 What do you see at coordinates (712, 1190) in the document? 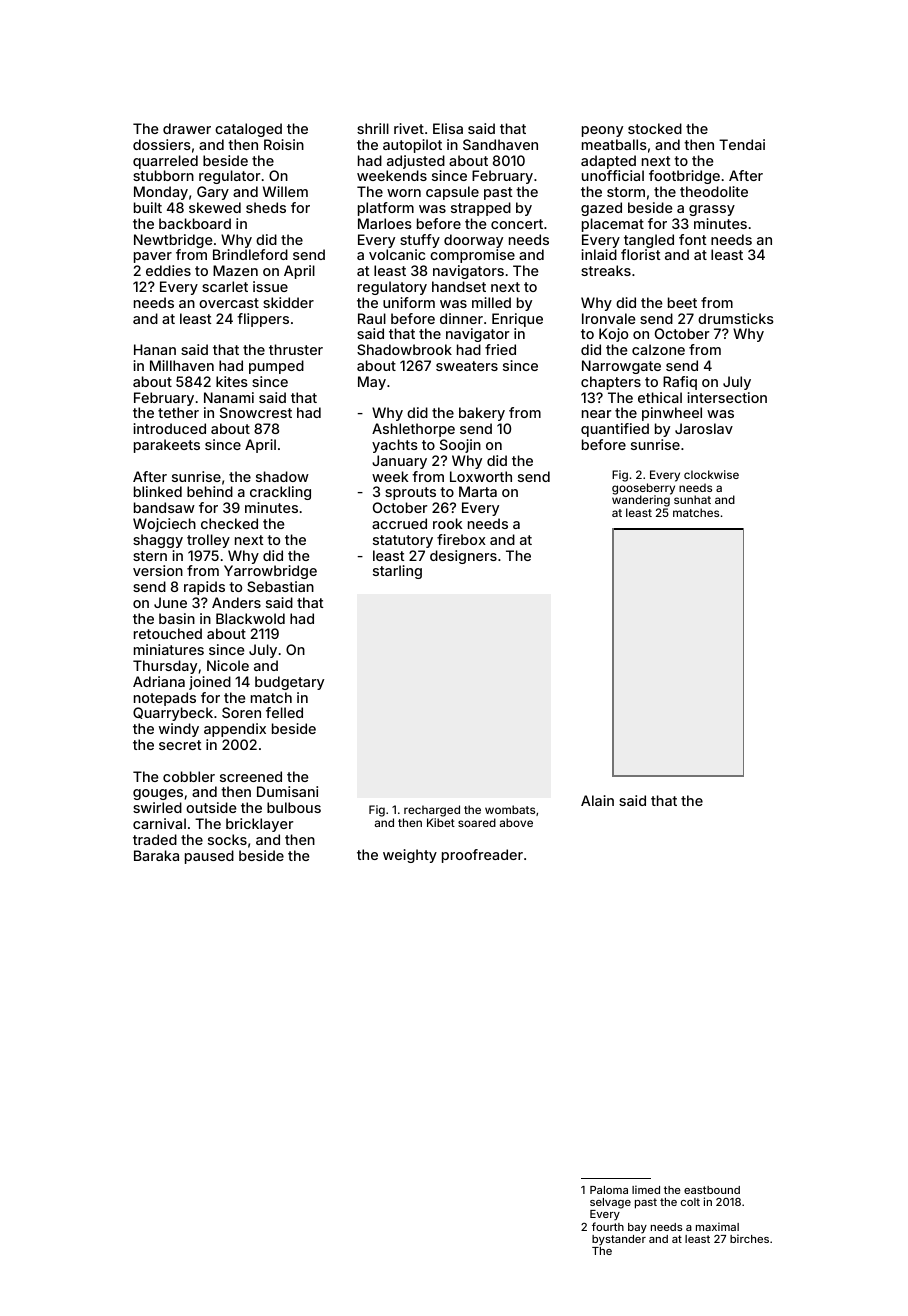
I see `eastbound` at bounding box center [712, 1190].
